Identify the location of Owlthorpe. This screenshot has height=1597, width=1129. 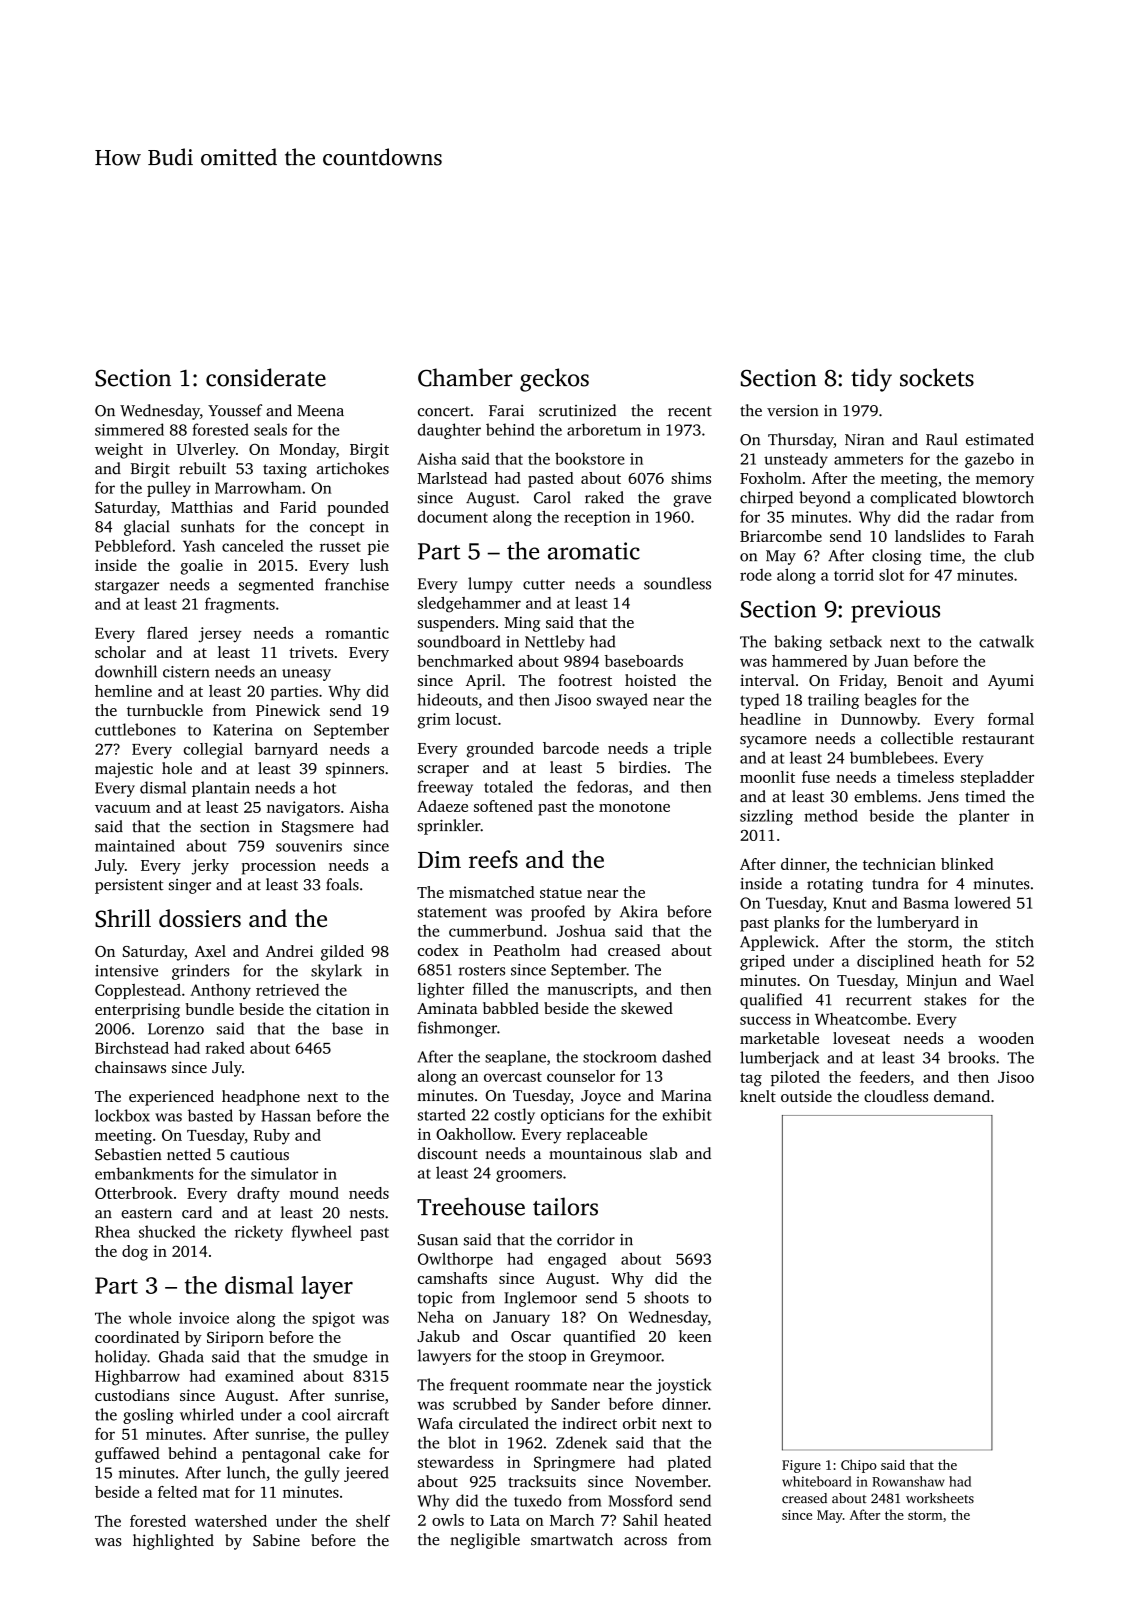
(455, 1260).
